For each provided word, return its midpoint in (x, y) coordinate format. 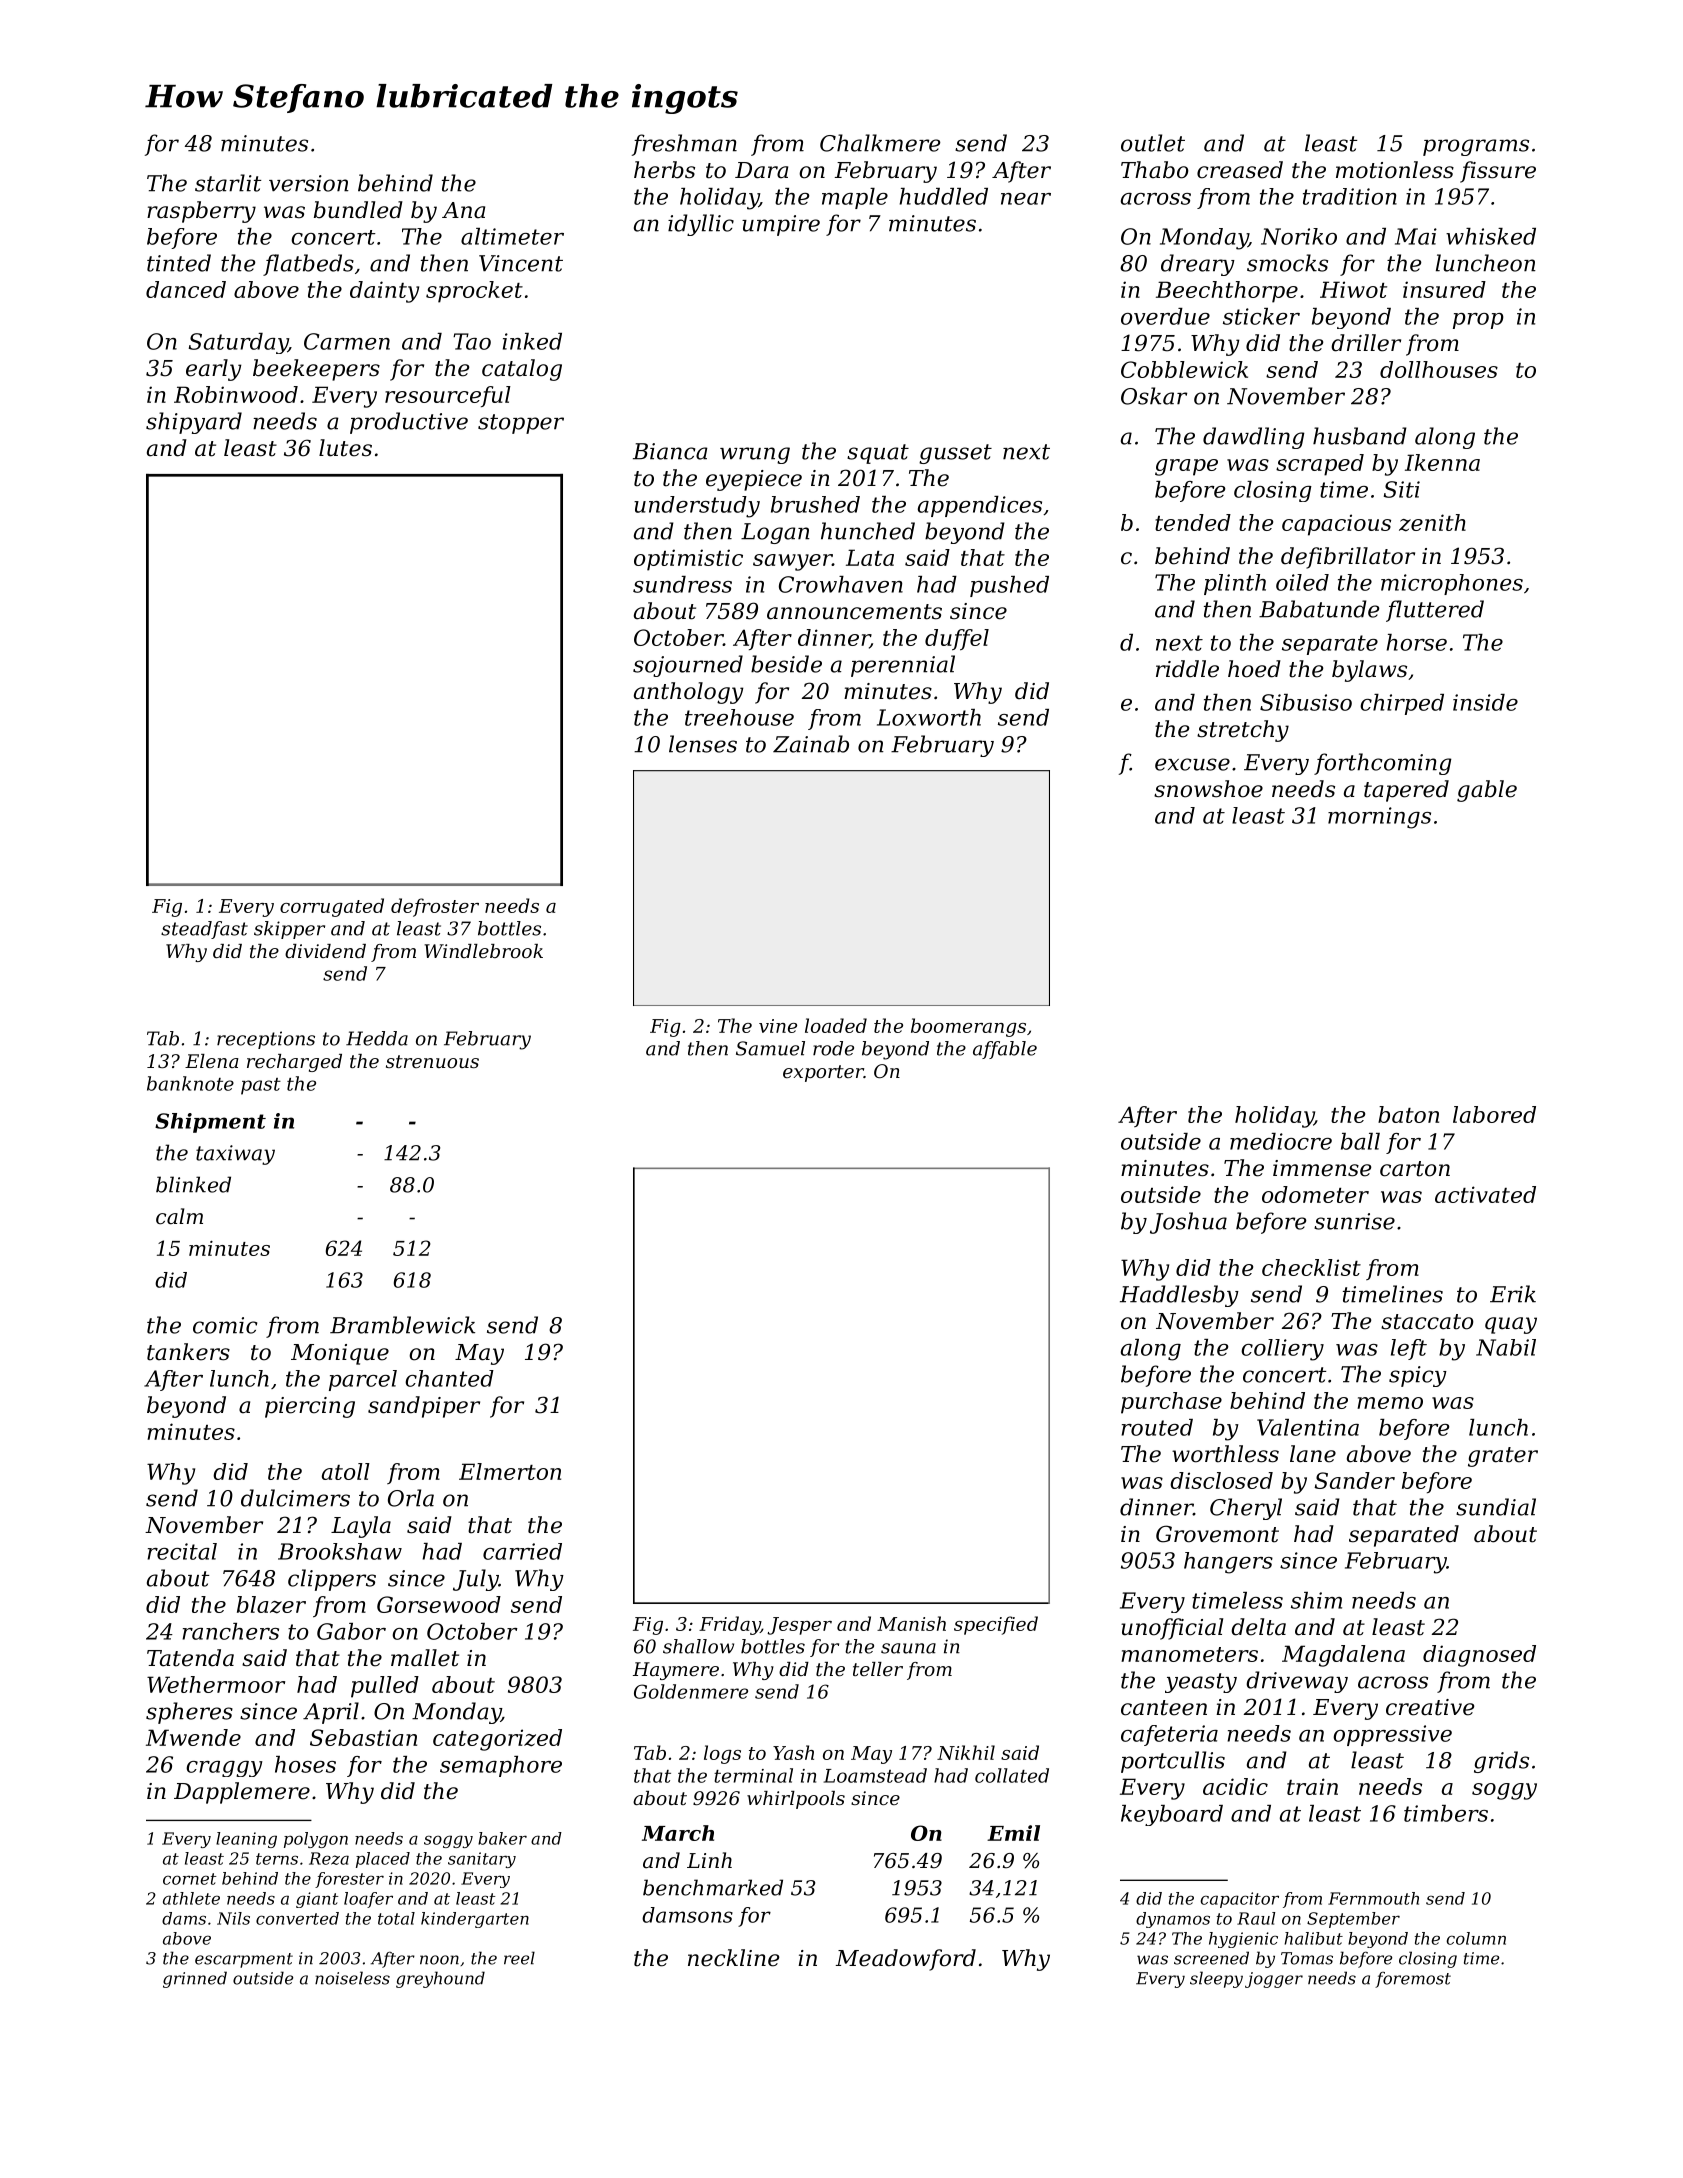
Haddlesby (1179, 1296)
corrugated (332, 907)
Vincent (521, 263)
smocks (1287, 263)
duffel (957, 639)
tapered (1406, 791)
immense (1322, 1168)
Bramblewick (402, 1325)
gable (1487, 791)
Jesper (799, 1626)
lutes (345, 448)
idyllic (701, 225)
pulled (385, 1687)
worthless (1225, 1454)
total (396, 1918)
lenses (703, 744)
